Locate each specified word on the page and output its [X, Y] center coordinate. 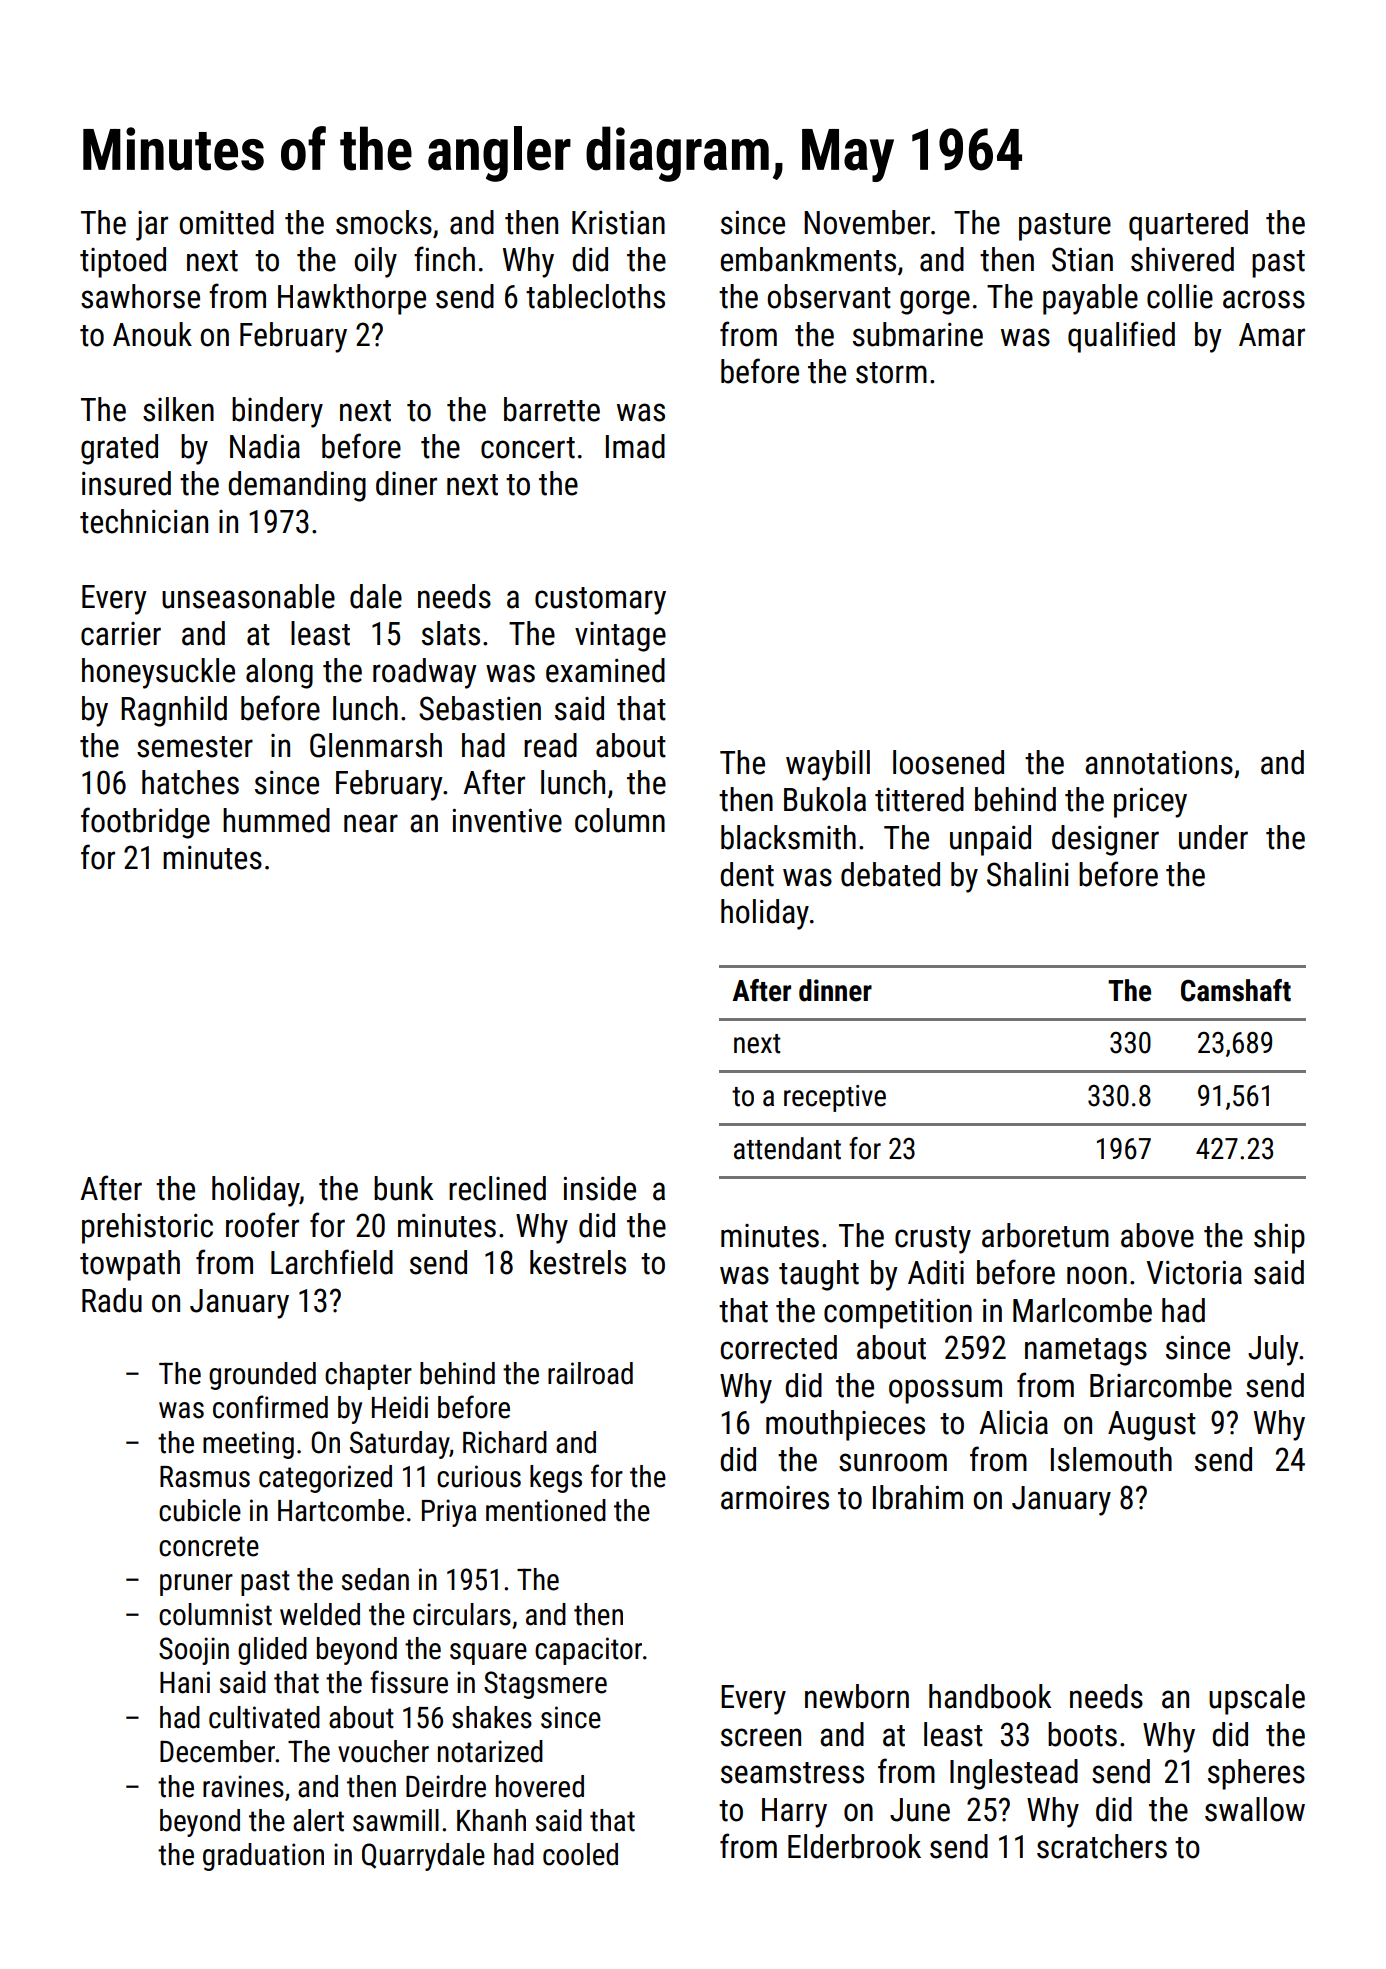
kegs [556, 1479]
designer [1105, 840]
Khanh [491, 1820]
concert [528, 448]
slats [451, 633]
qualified [1121, 337]
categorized [325, 1479]
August [1152, 1426]
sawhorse [140, 296]
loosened [948, 762]
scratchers [1102, 1846]
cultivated [264, 1717]
